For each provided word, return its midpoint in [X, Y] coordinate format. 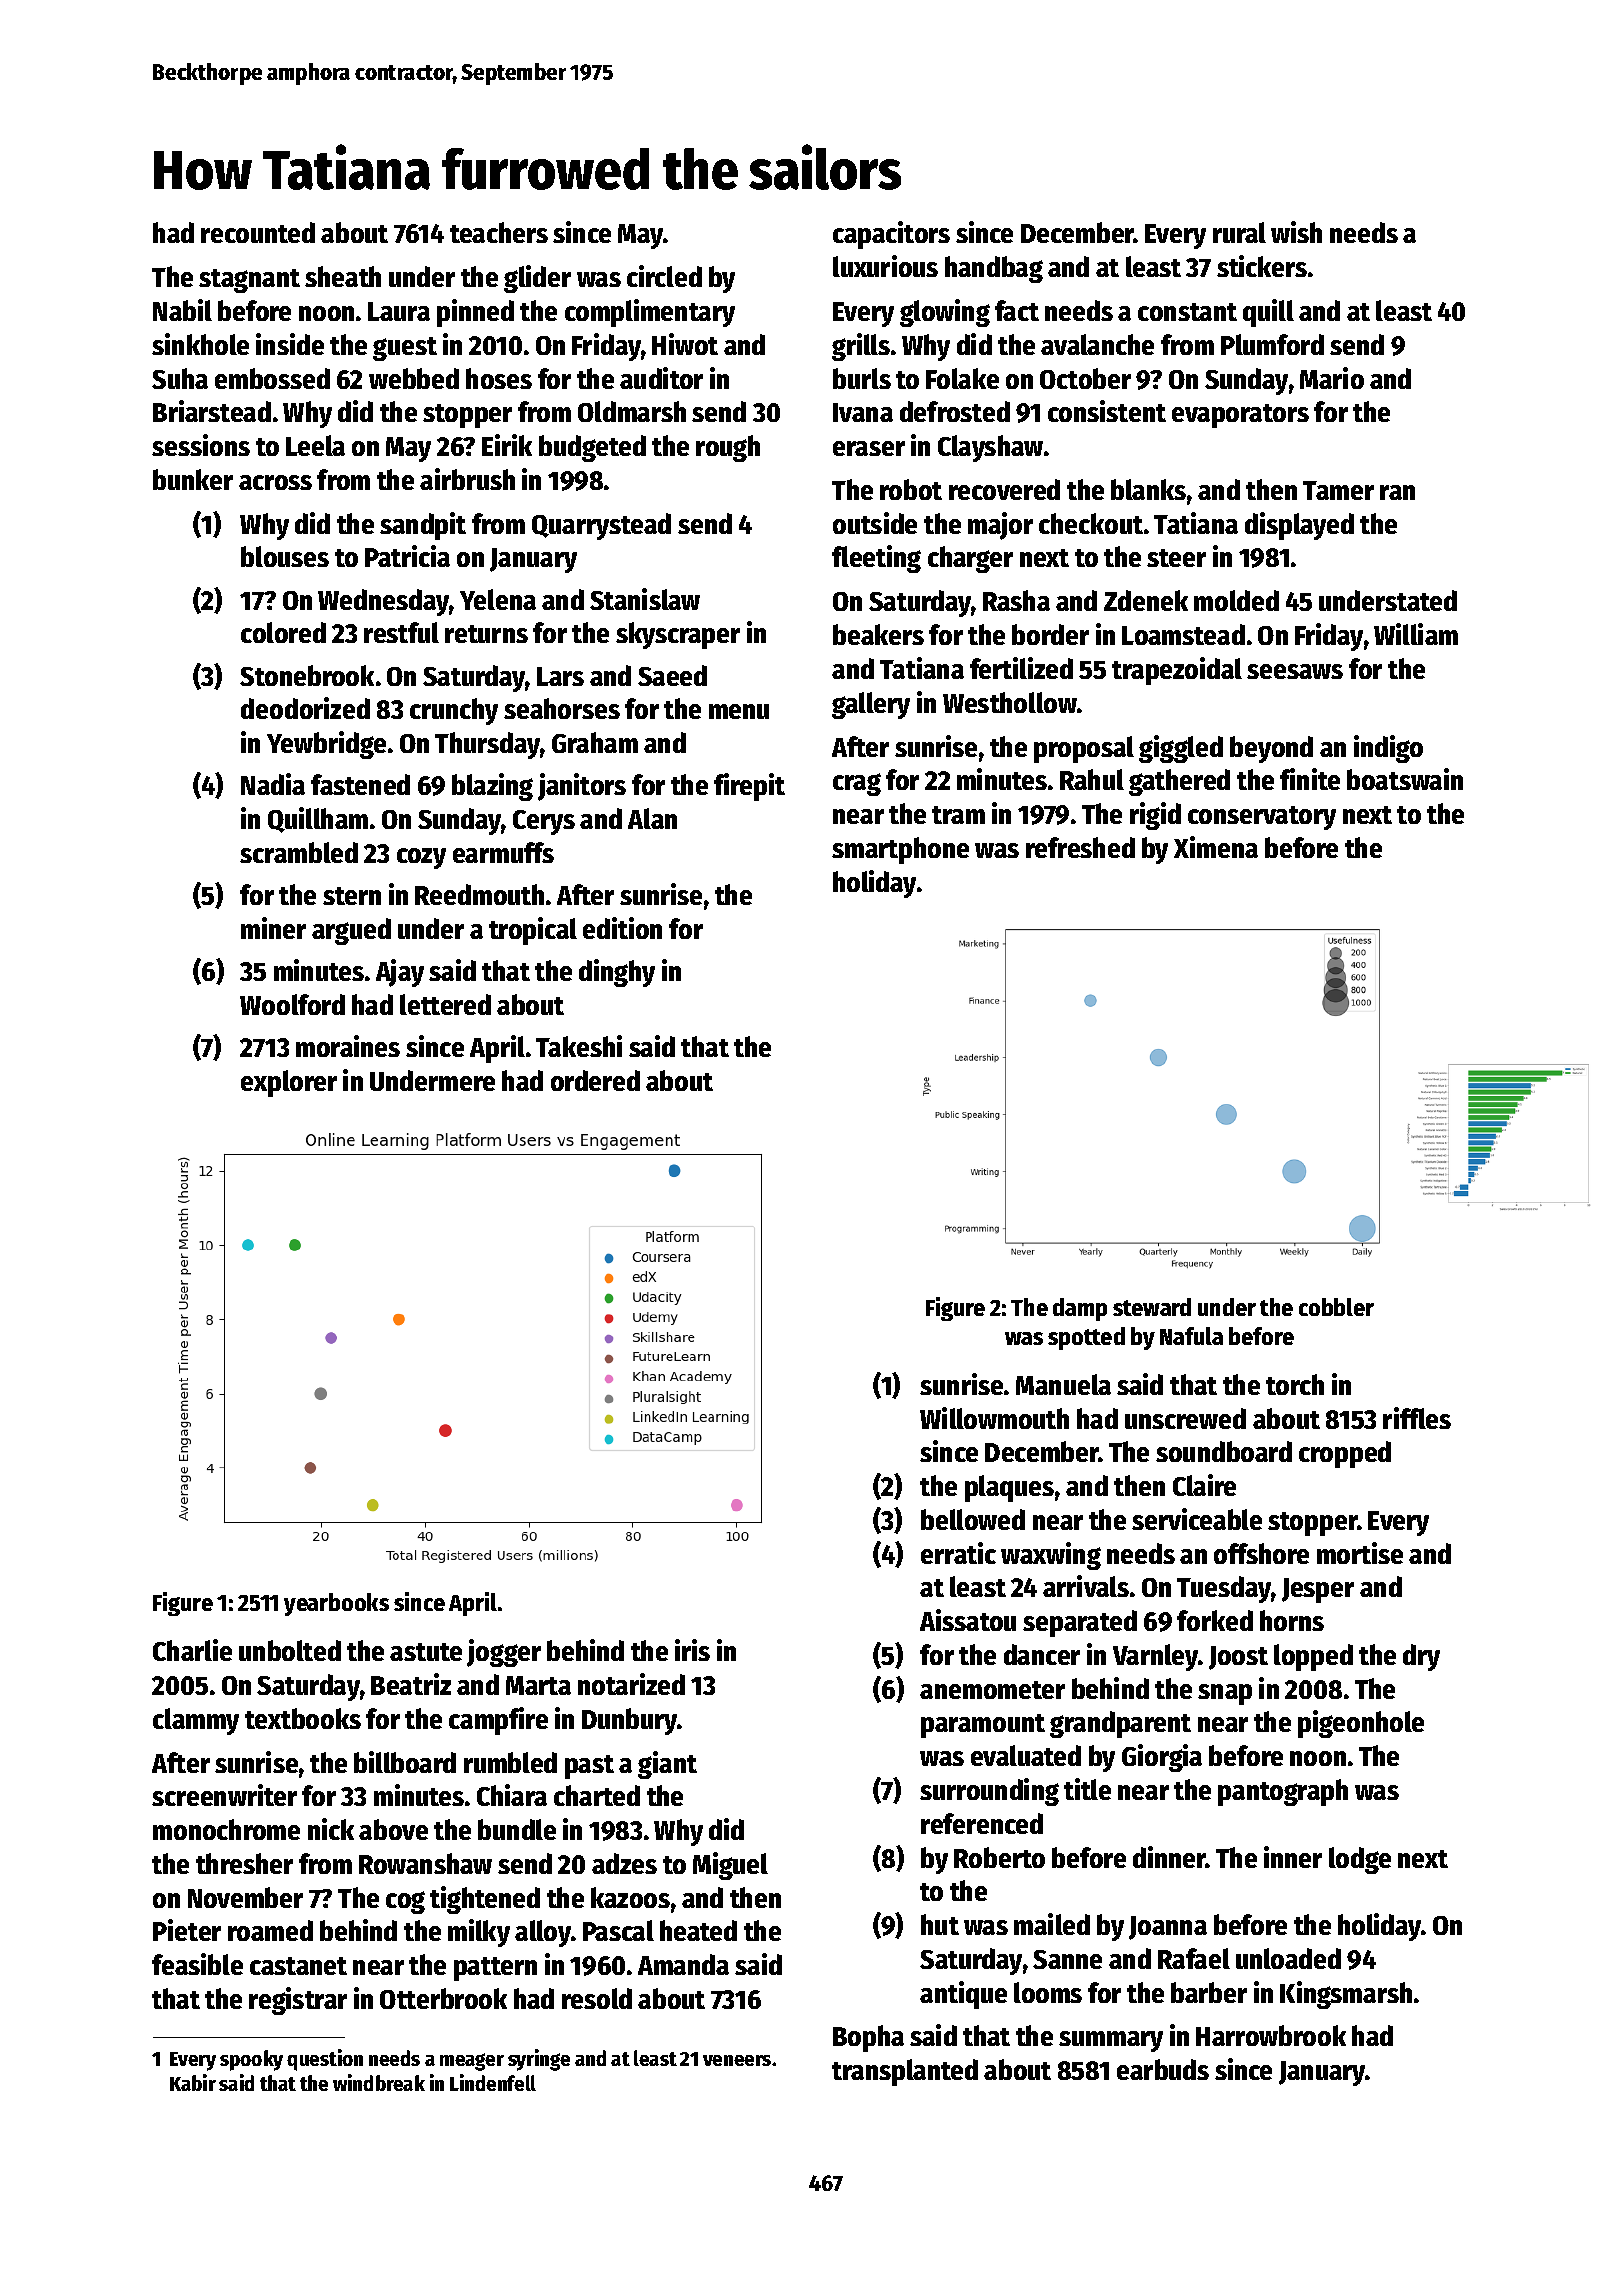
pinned [475, 313]
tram [958, 815]
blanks [1148, 489]
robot [911, 489]
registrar [298, 2001]
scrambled [299, 852]
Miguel [730, 1866]
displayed [1299, 526]
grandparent [1120, 1724]
